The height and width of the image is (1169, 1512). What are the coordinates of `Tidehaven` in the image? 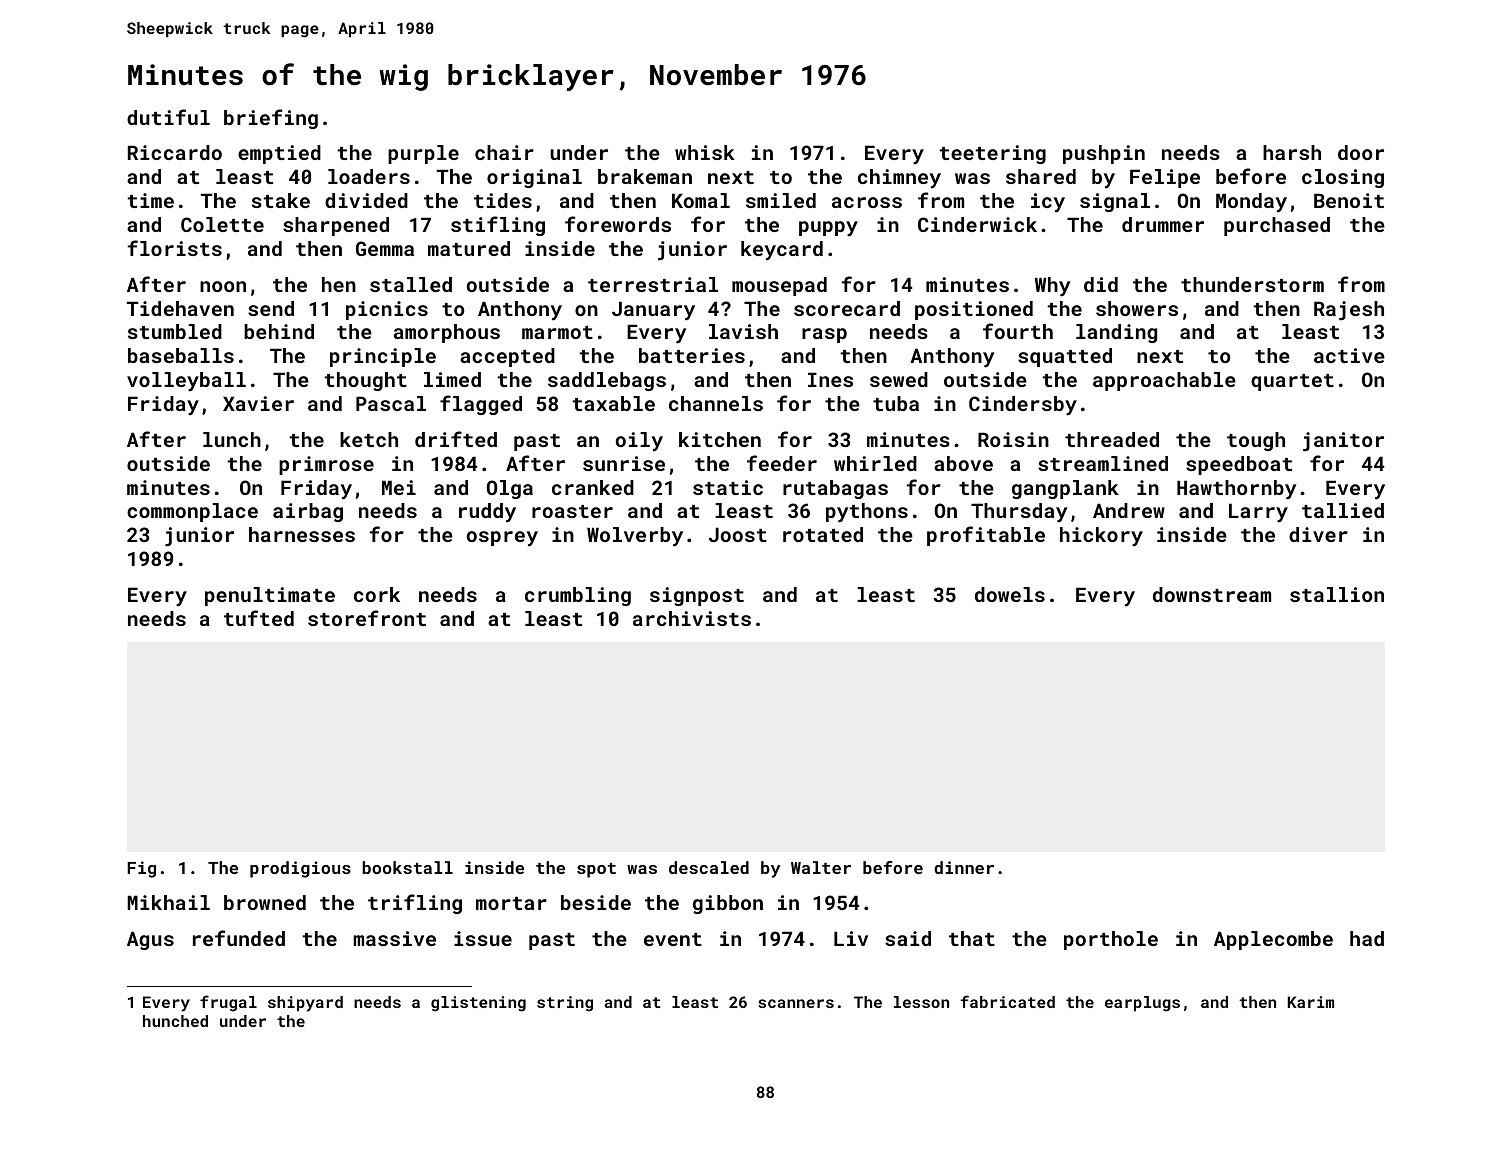 It's located at (180, 308).
